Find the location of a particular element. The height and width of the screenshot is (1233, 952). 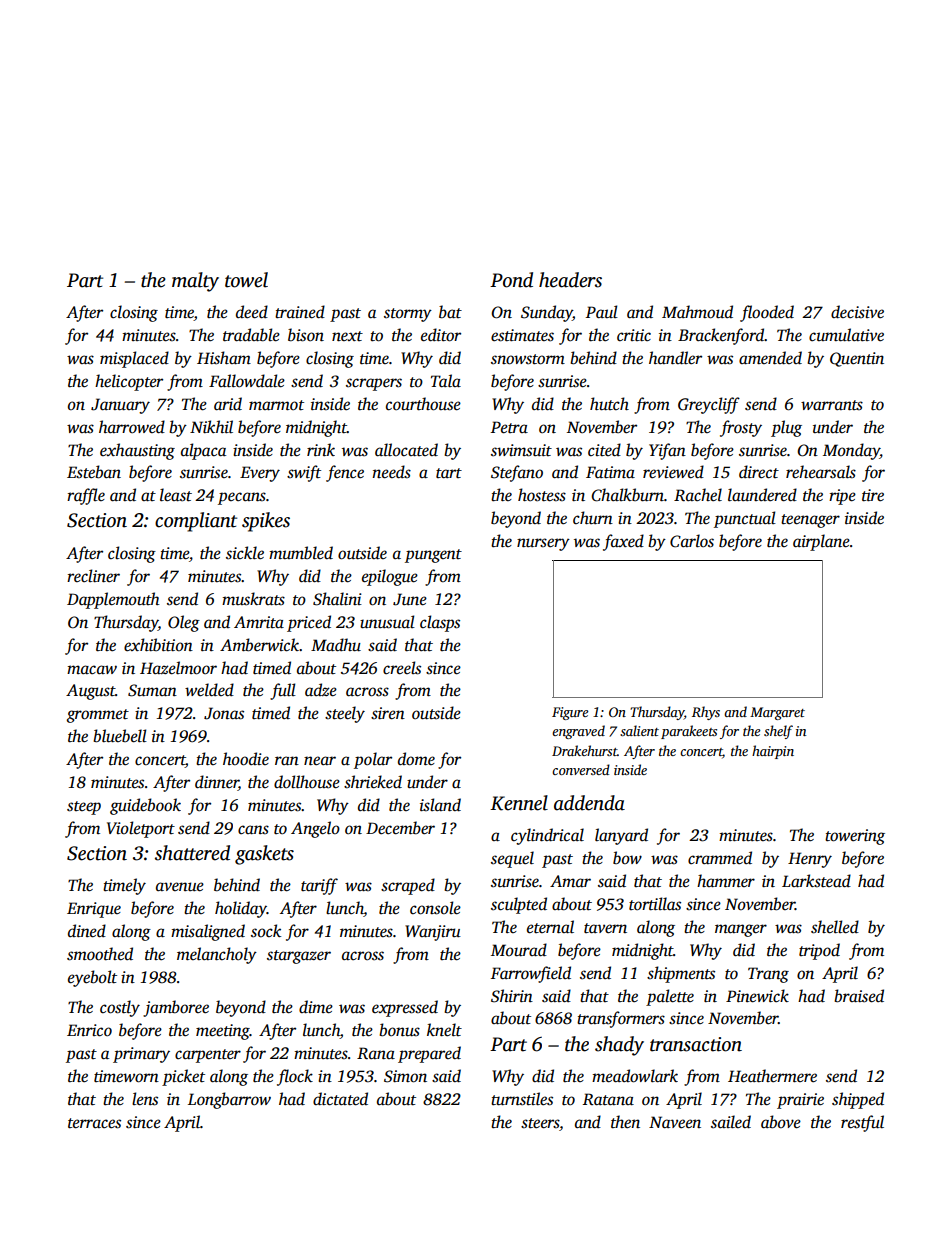

above is located at coordinates (781, 1122).
